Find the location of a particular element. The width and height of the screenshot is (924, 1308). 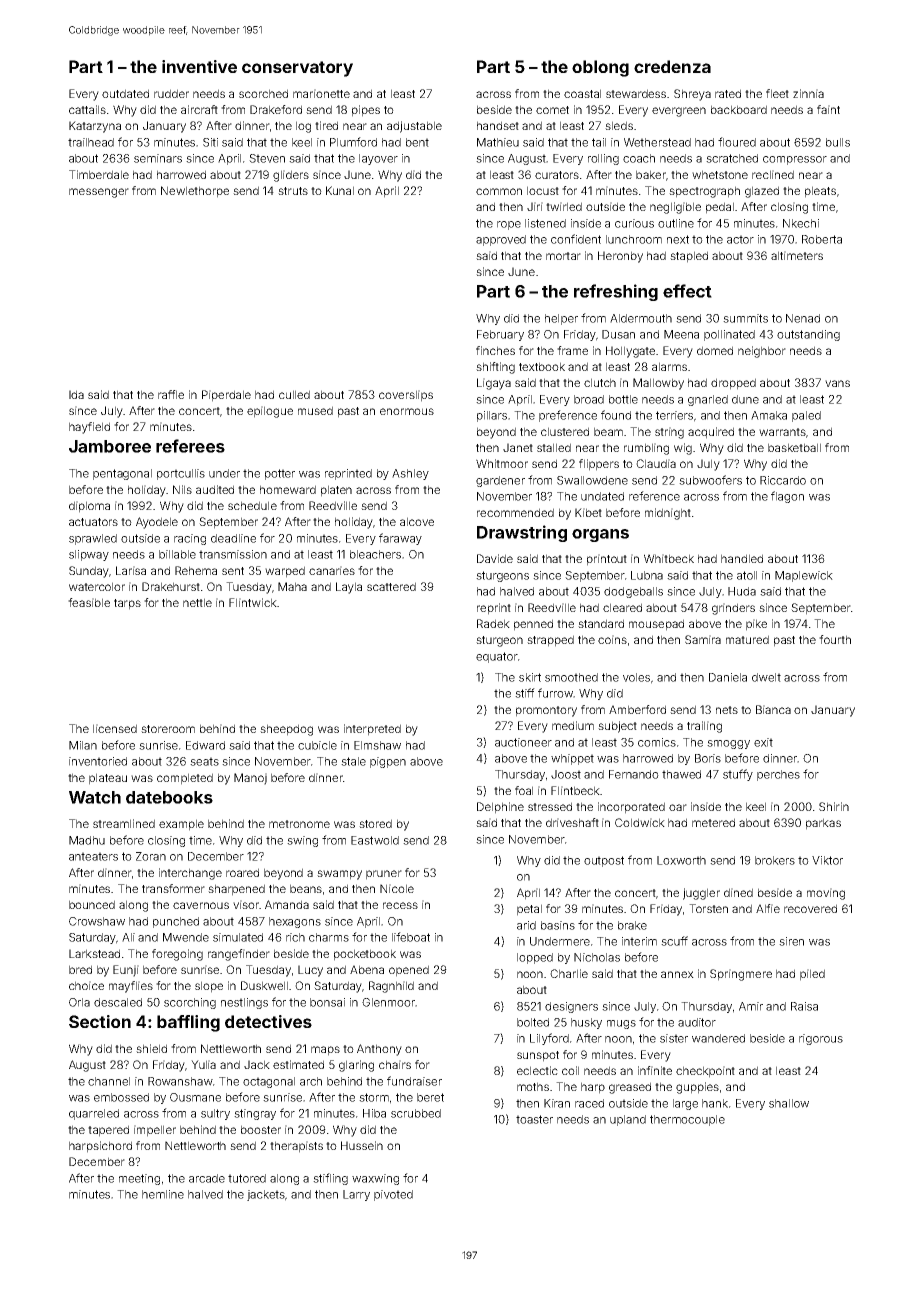

common is located at coordinates (499, 191).
